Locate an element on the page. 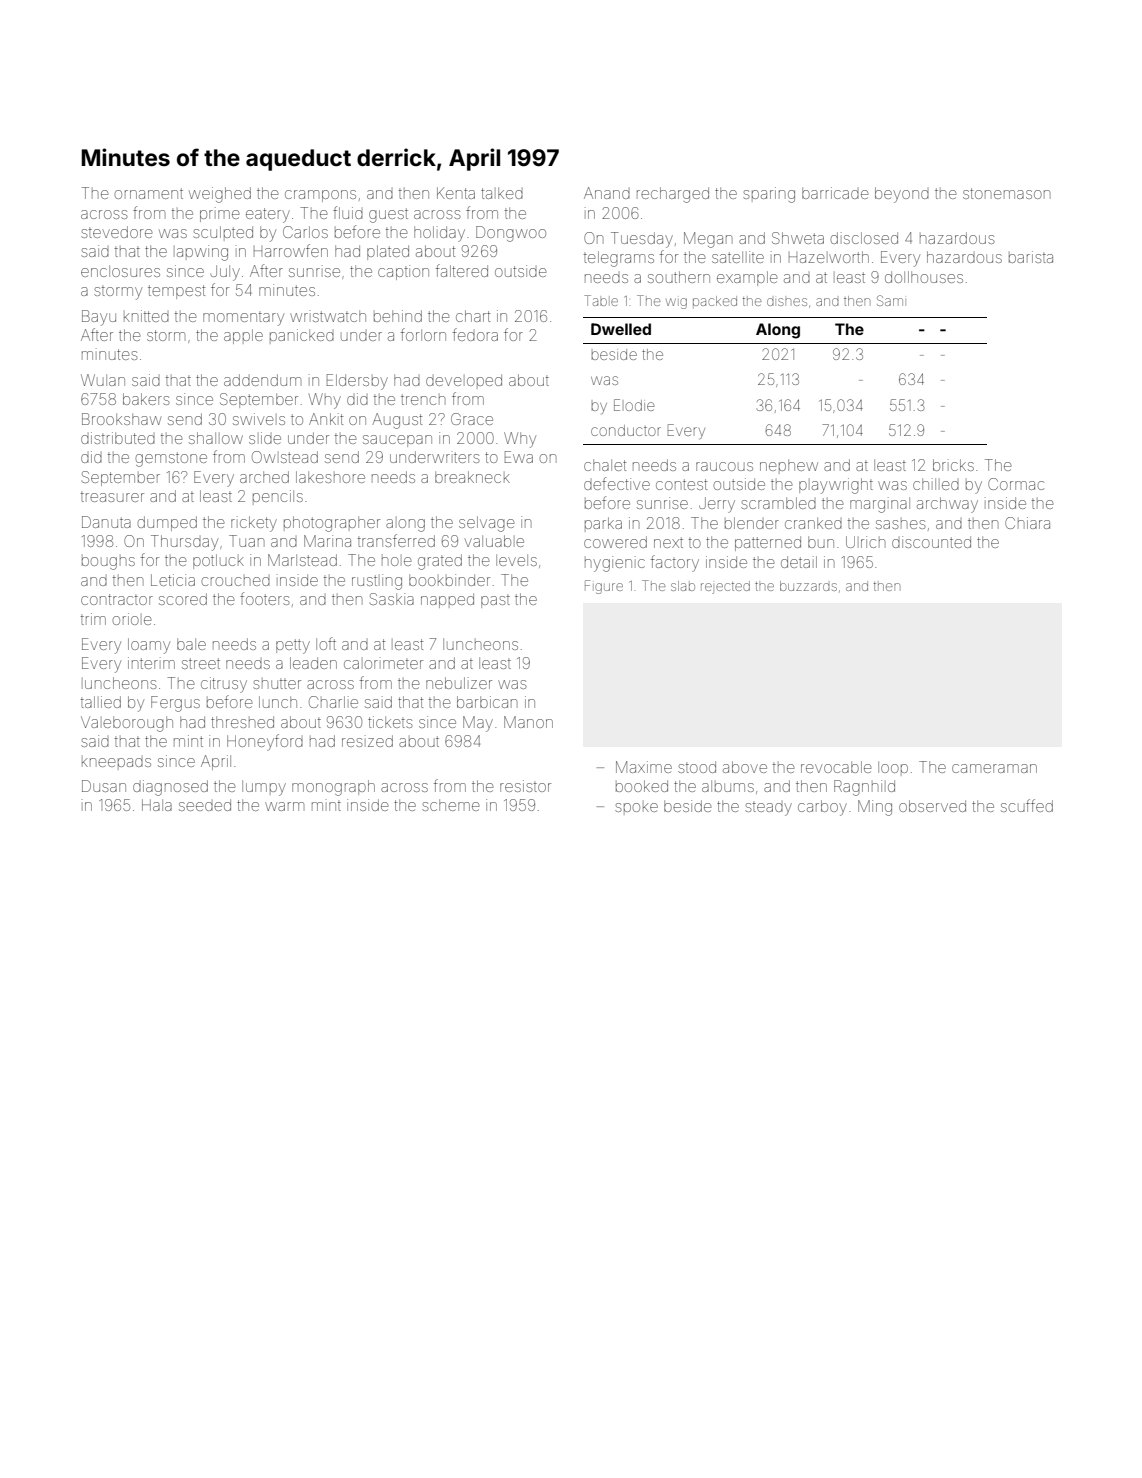  Tuesday is located at coordinates (642, 240).
